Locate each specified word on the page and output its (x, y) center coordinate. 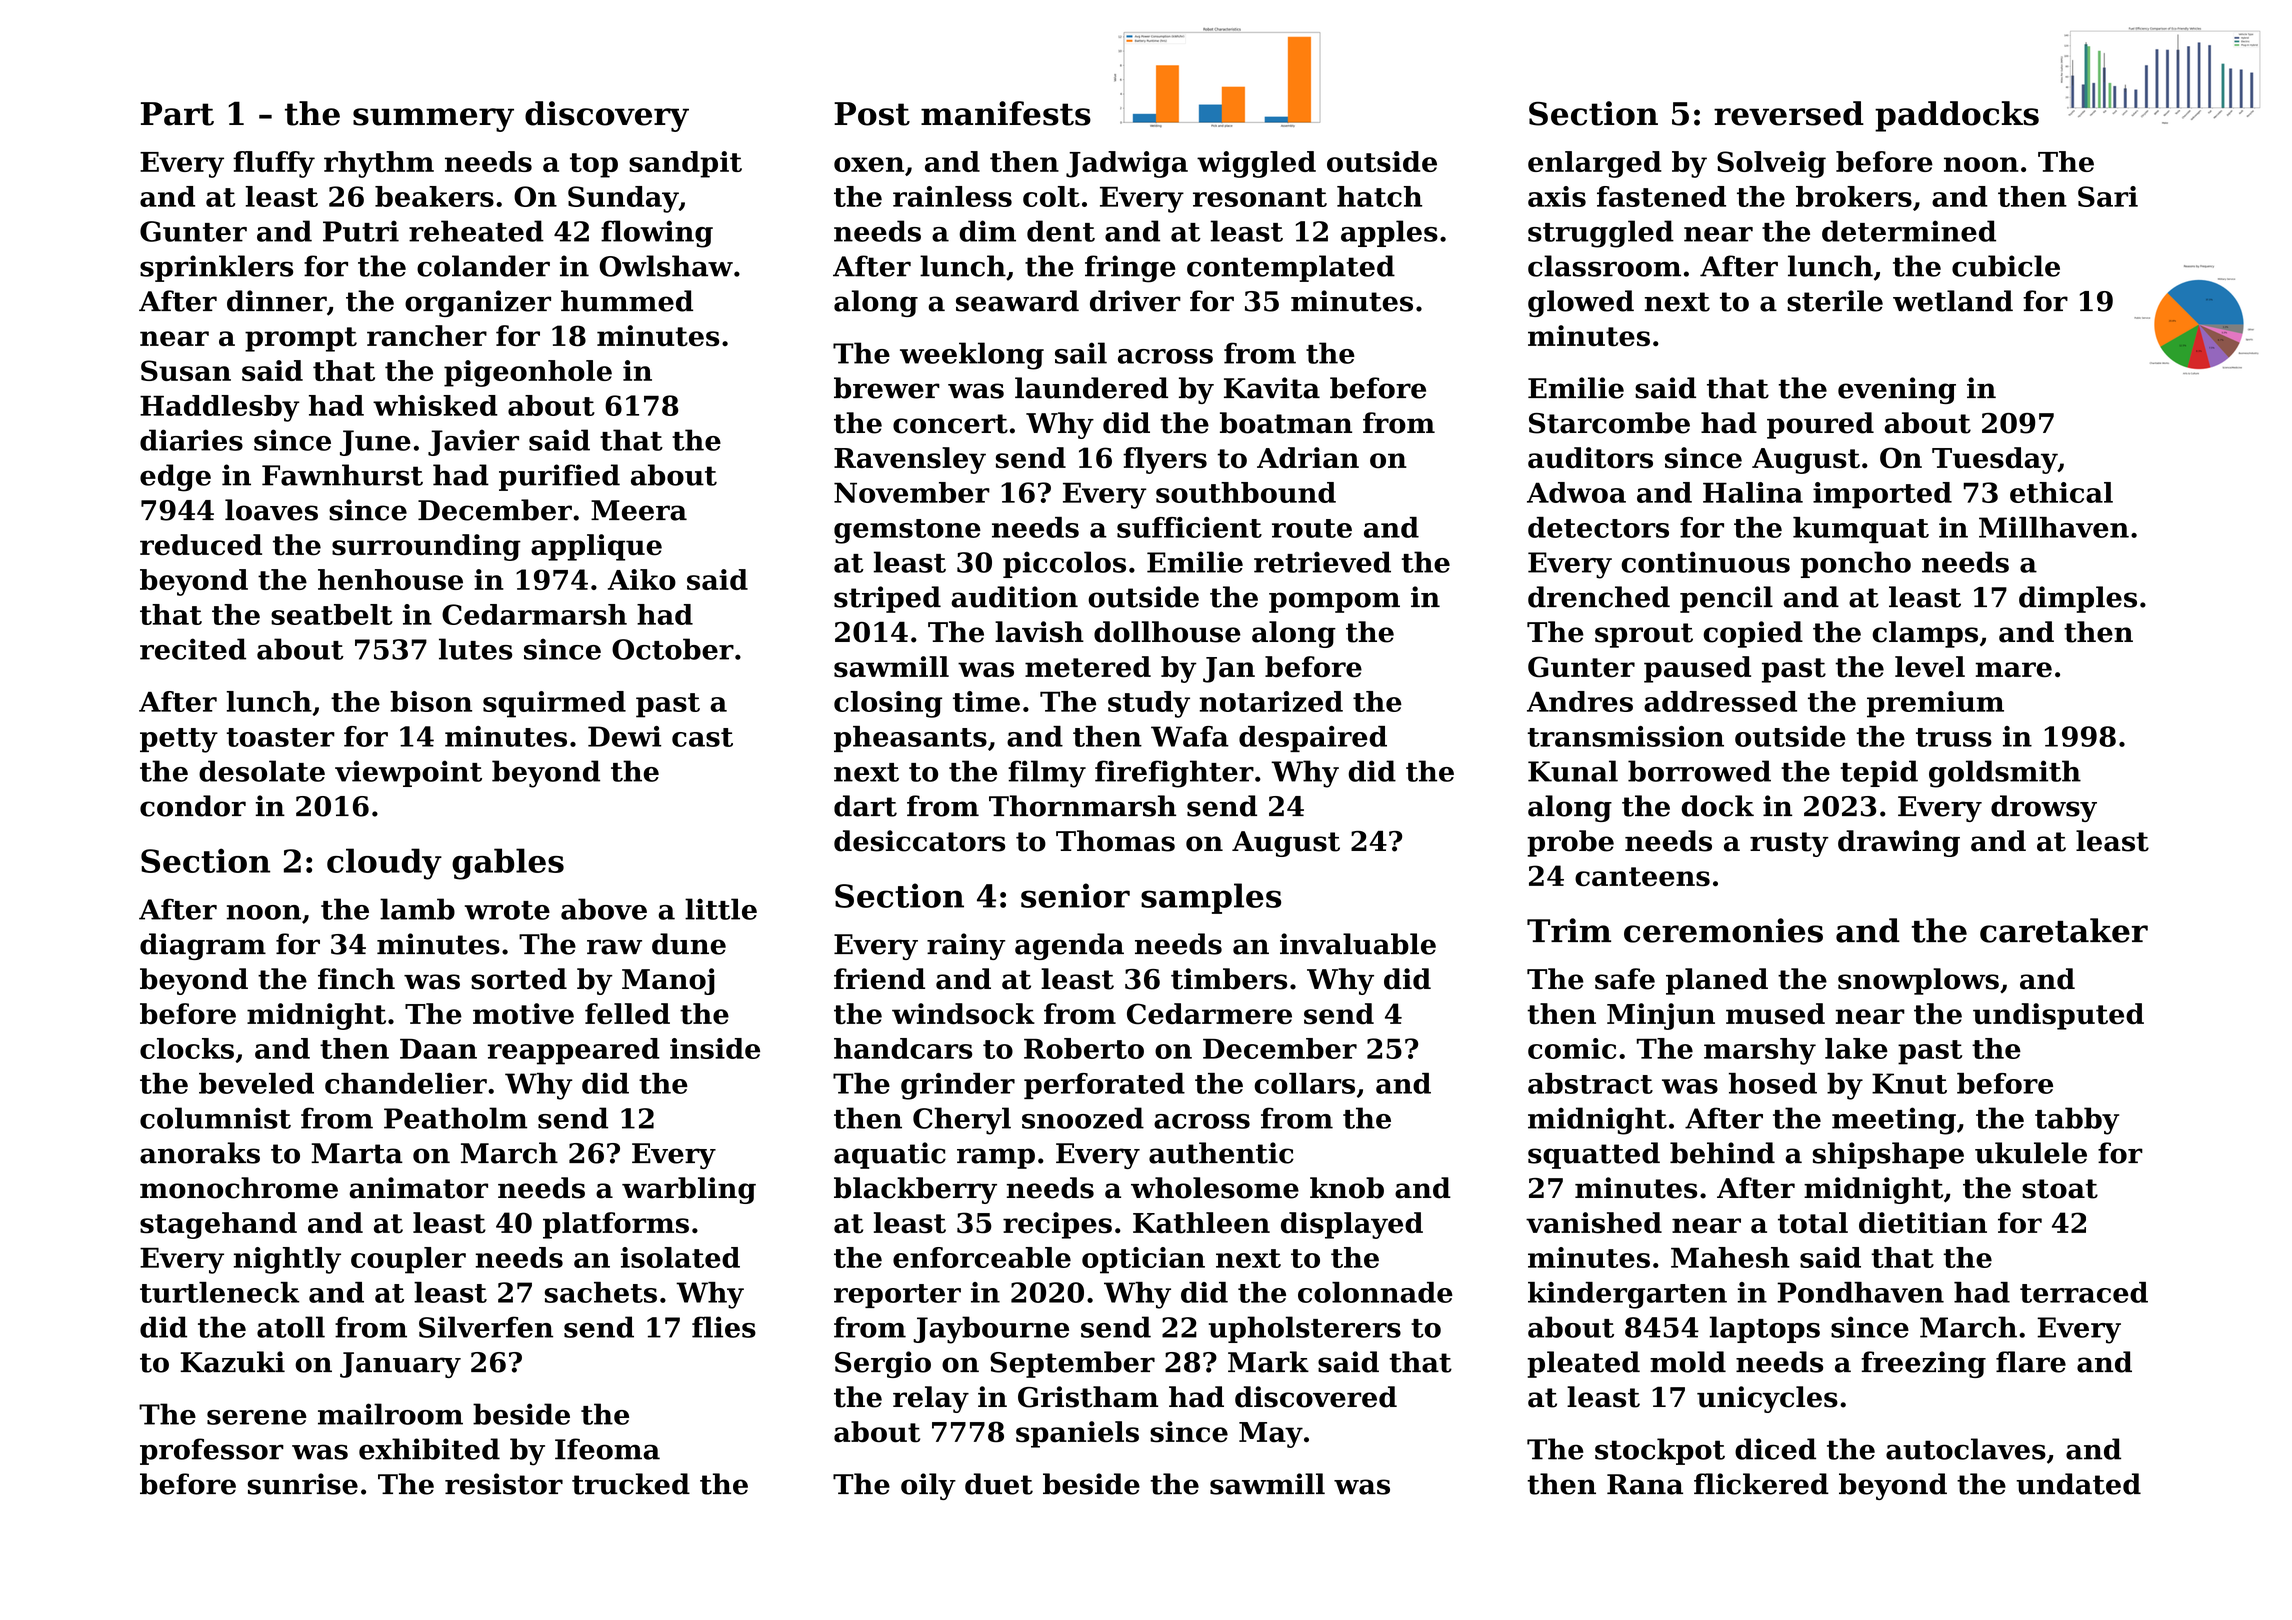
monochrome (239, 1188)
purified (559, 477)
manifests (1006, 113)
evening (1897, 390)
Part (177, 114)
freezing (1923, 1364)
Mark (1268, 1362)
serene (257, 1417)
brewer (887, 388)
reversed (1789, 113)
